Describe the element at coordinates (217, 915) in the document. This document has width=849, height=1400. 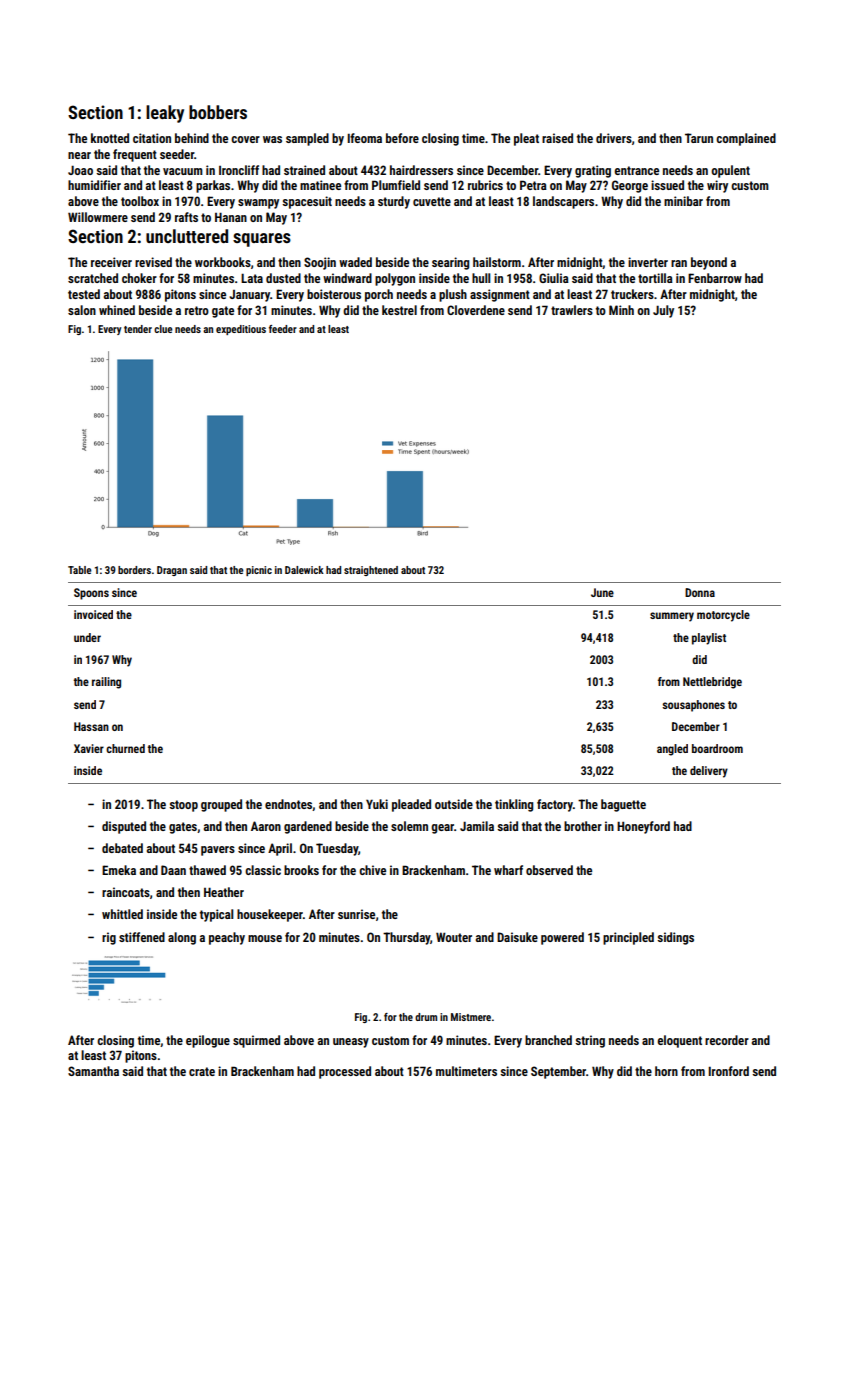
I see `typical` at that location.
